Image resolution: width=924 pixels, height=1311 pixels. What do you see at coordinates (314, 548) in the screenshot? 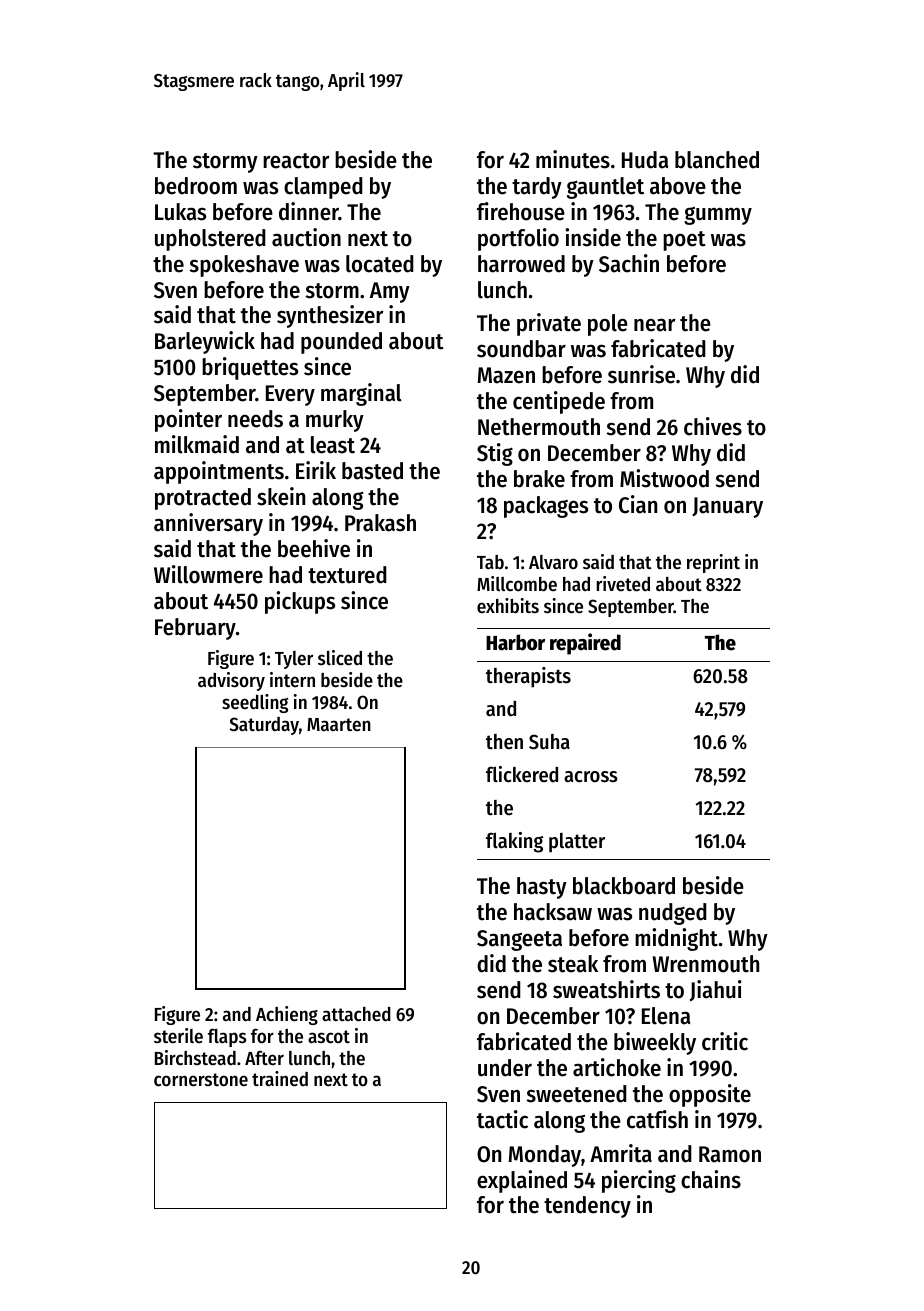
I see `beehive` at bounding box center [314, 548].
